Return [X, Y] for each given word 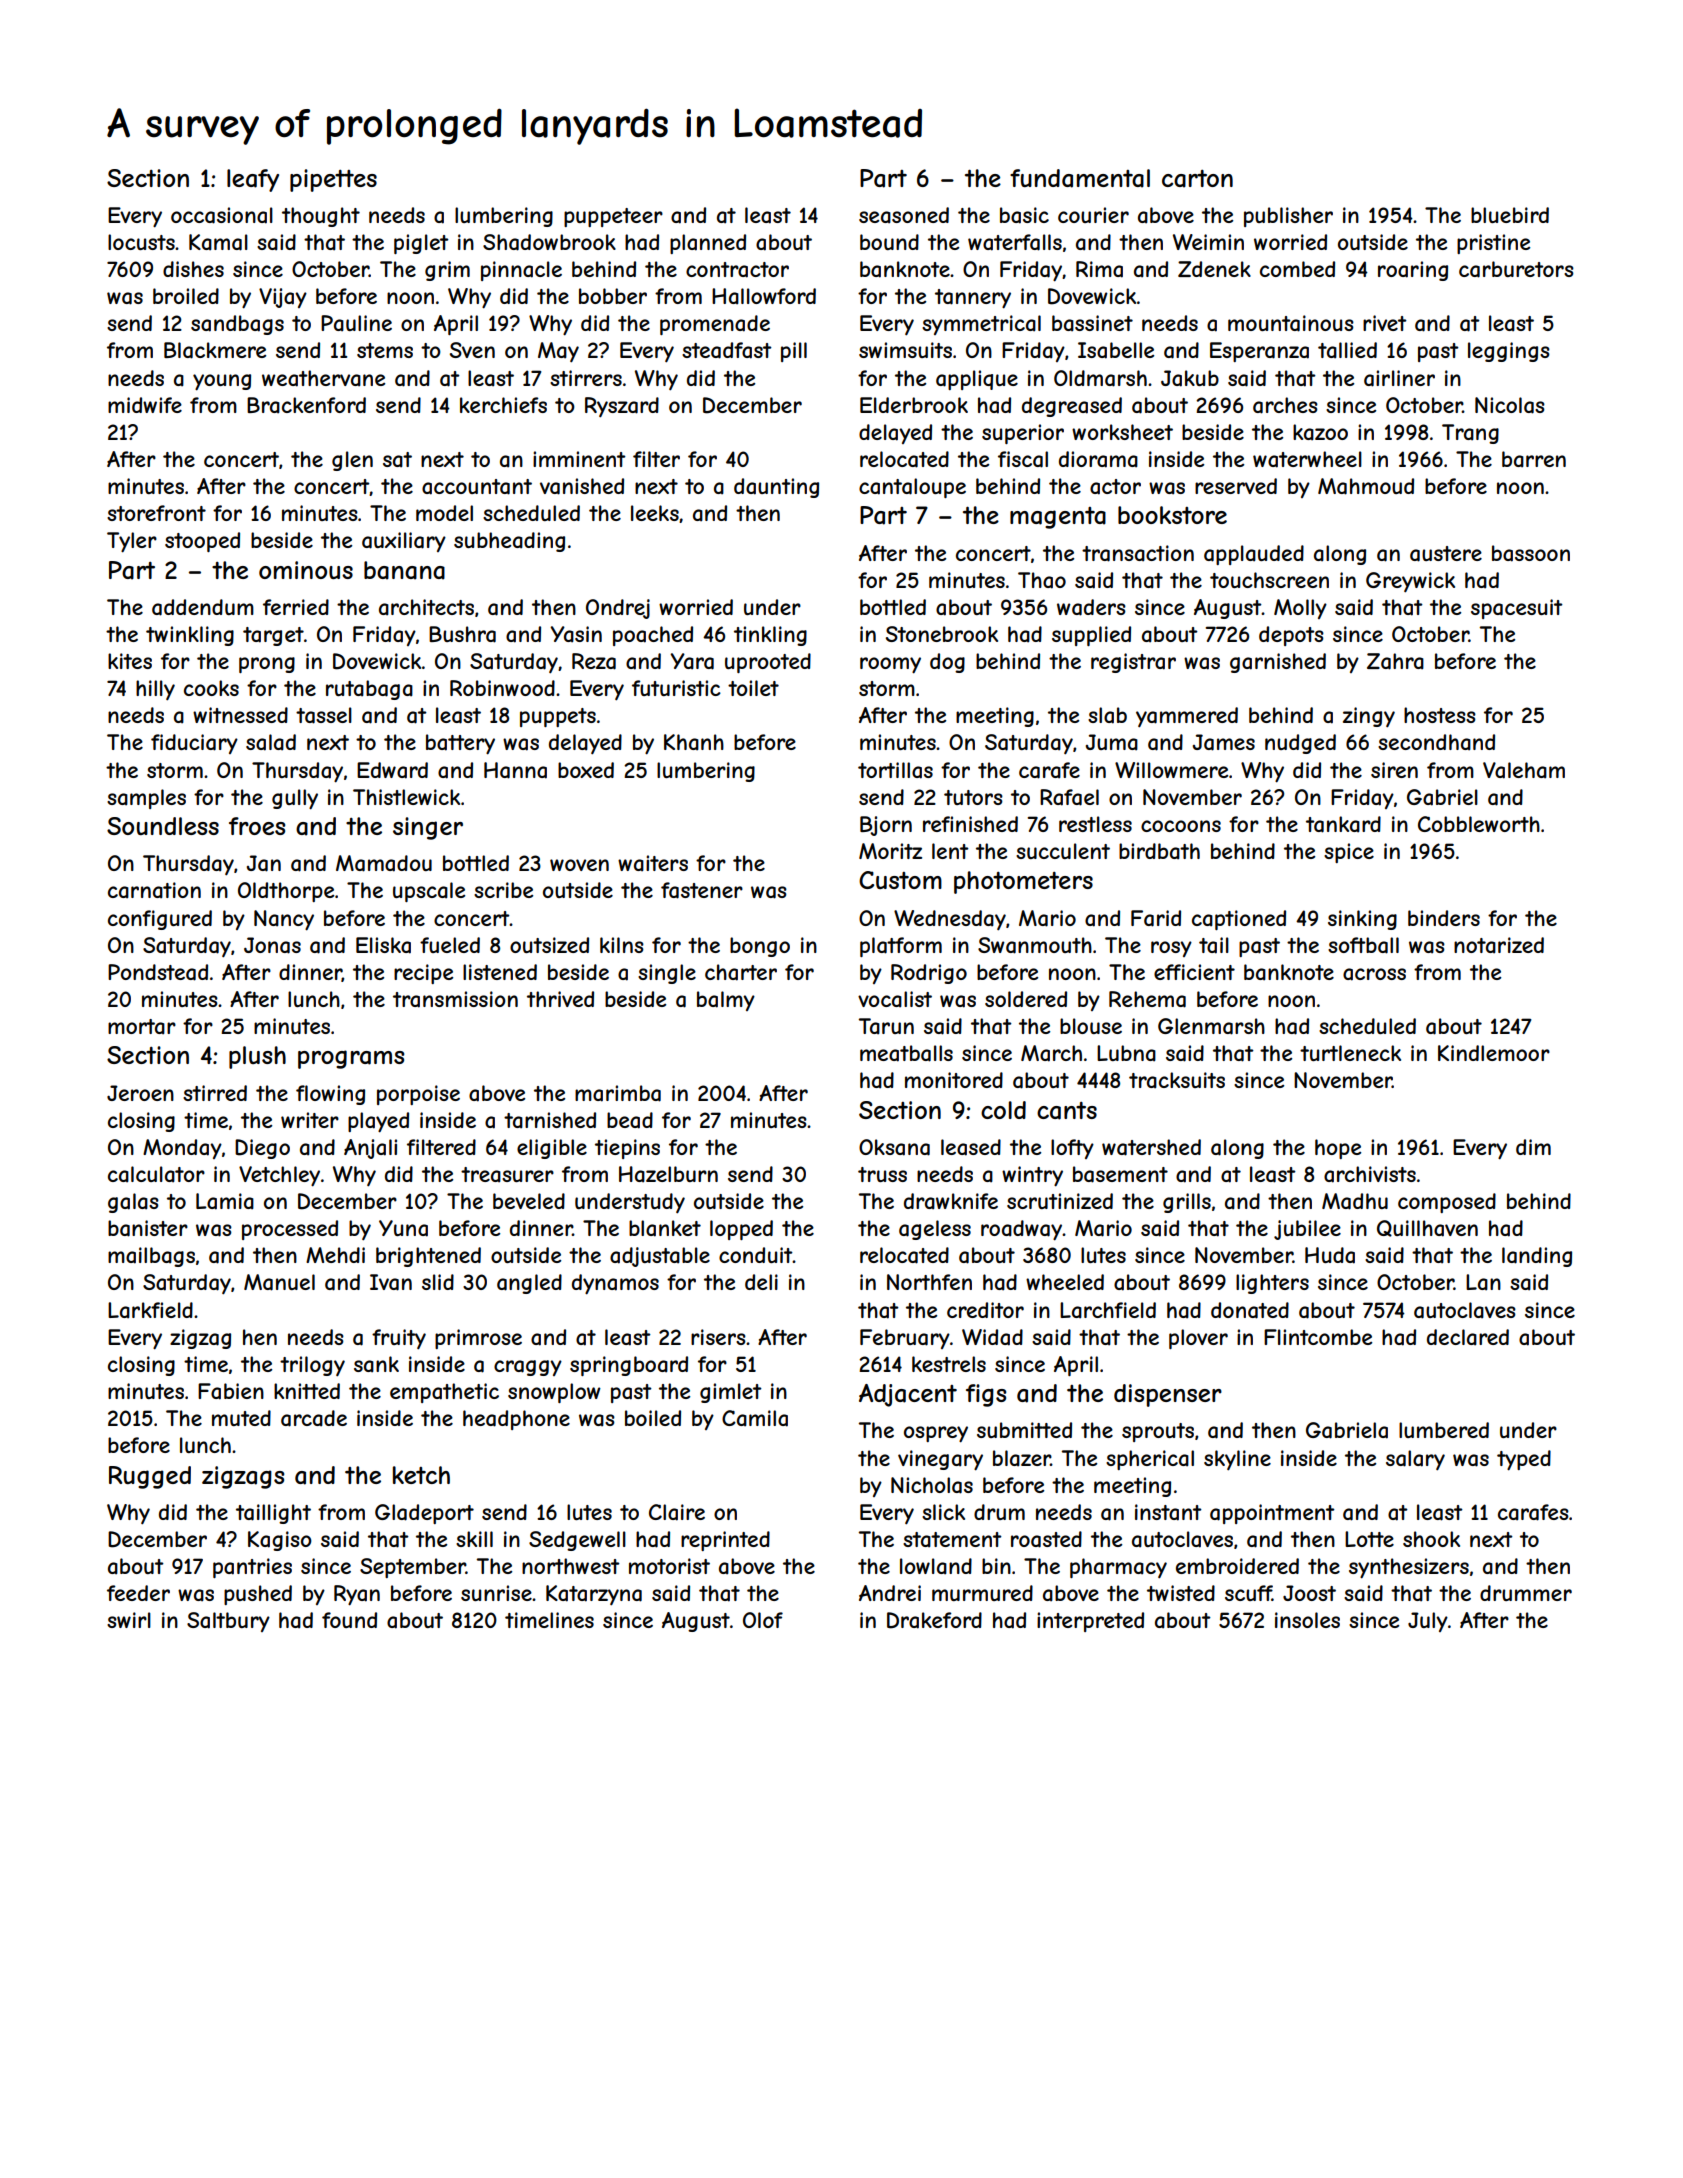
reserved [1236, 486]
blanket [665, 1228]
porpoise [418, 1095]
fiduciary [194, 744]
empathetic [444, 1393]
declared [1468, 1337]
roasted [1046, 1539]
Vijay [283, 298]
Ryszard [622, 407]
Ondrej [618, 609]
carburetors [1516, 269]
